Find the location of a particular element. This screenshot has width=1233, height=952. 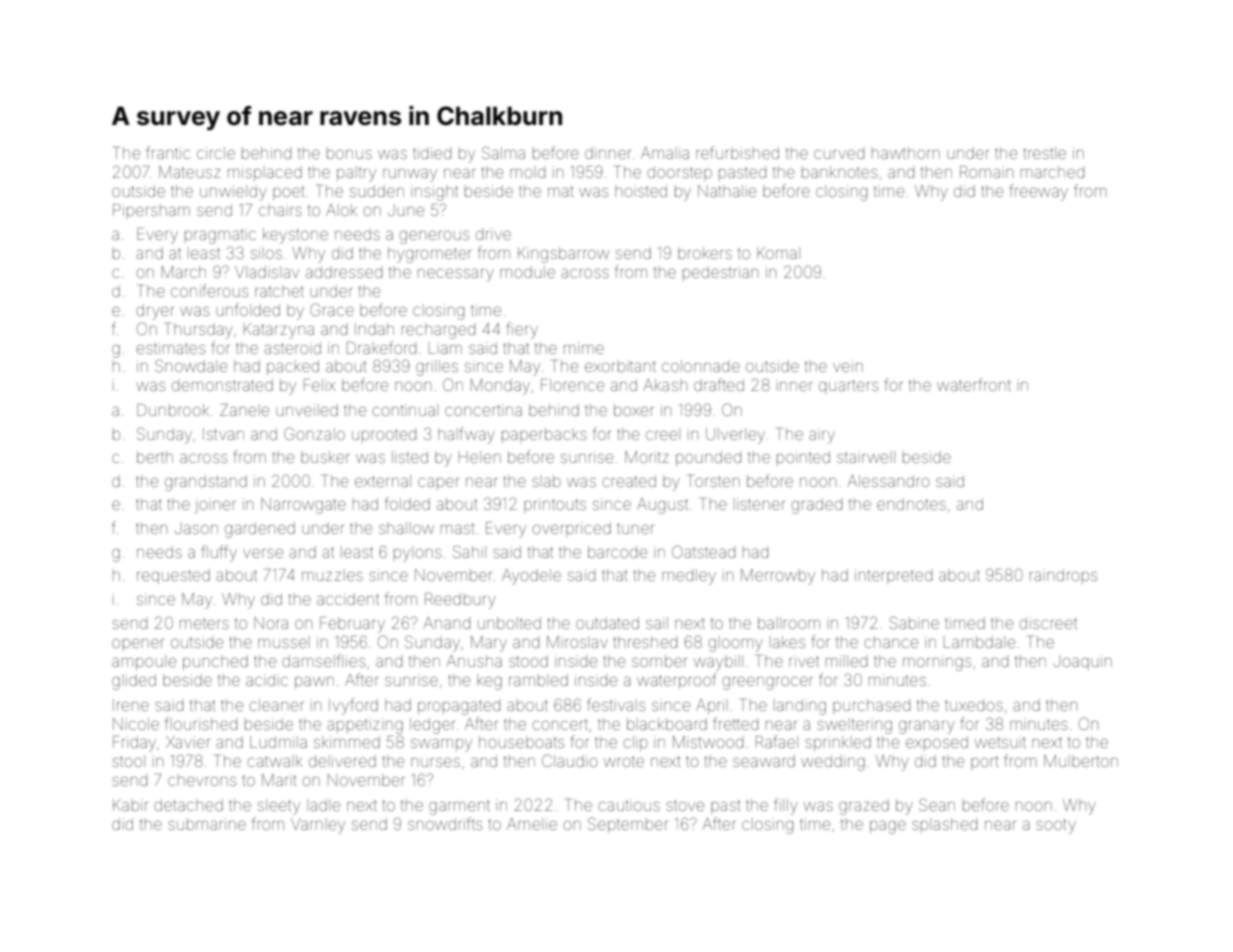

pragmatic is located at coordinates (220, 236).
